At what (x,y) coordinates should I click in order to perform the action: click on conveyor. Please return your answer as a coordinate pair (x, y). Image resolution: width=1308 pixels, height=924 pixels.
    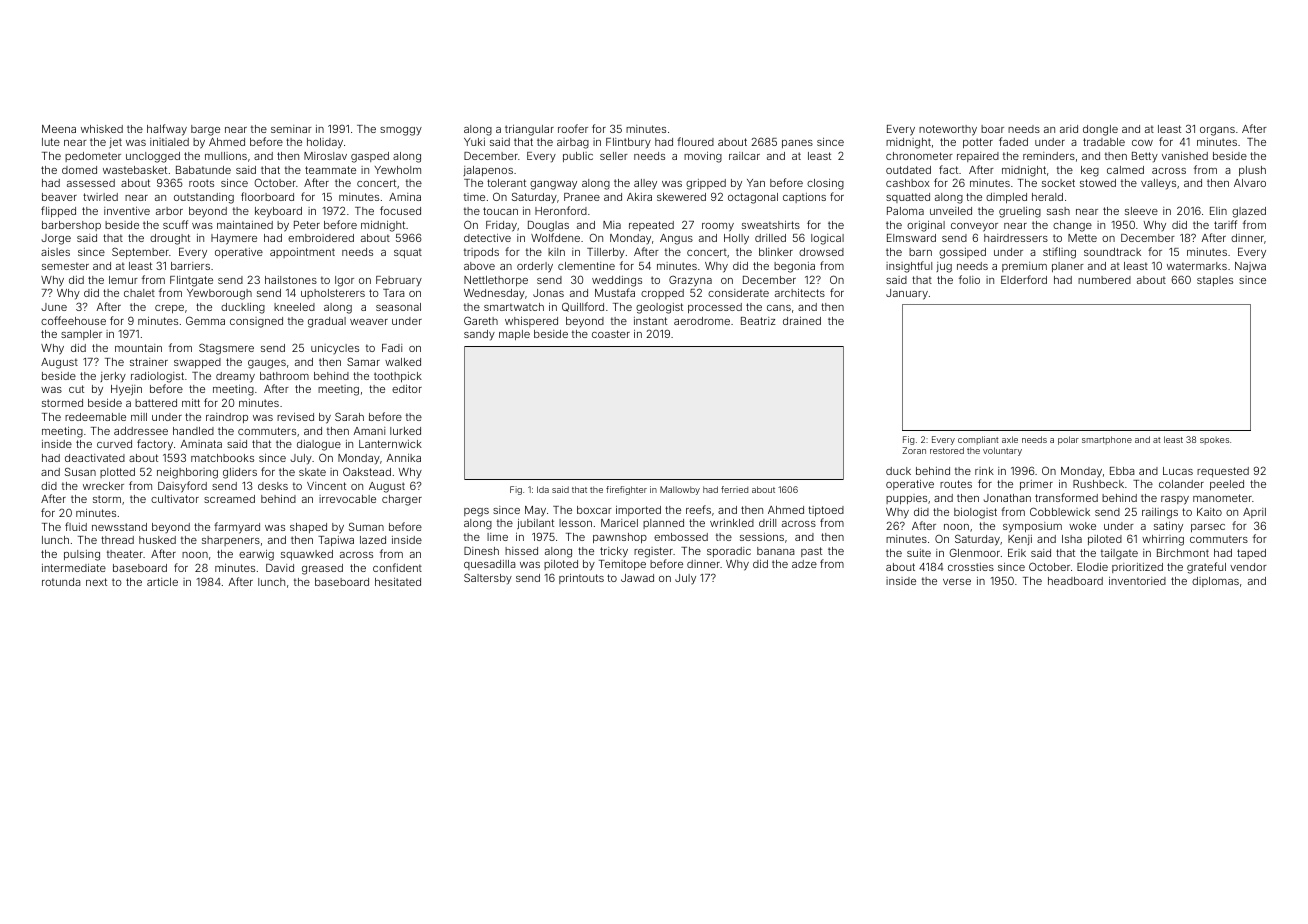
    Looking at the image, I should click on (974, 227).
